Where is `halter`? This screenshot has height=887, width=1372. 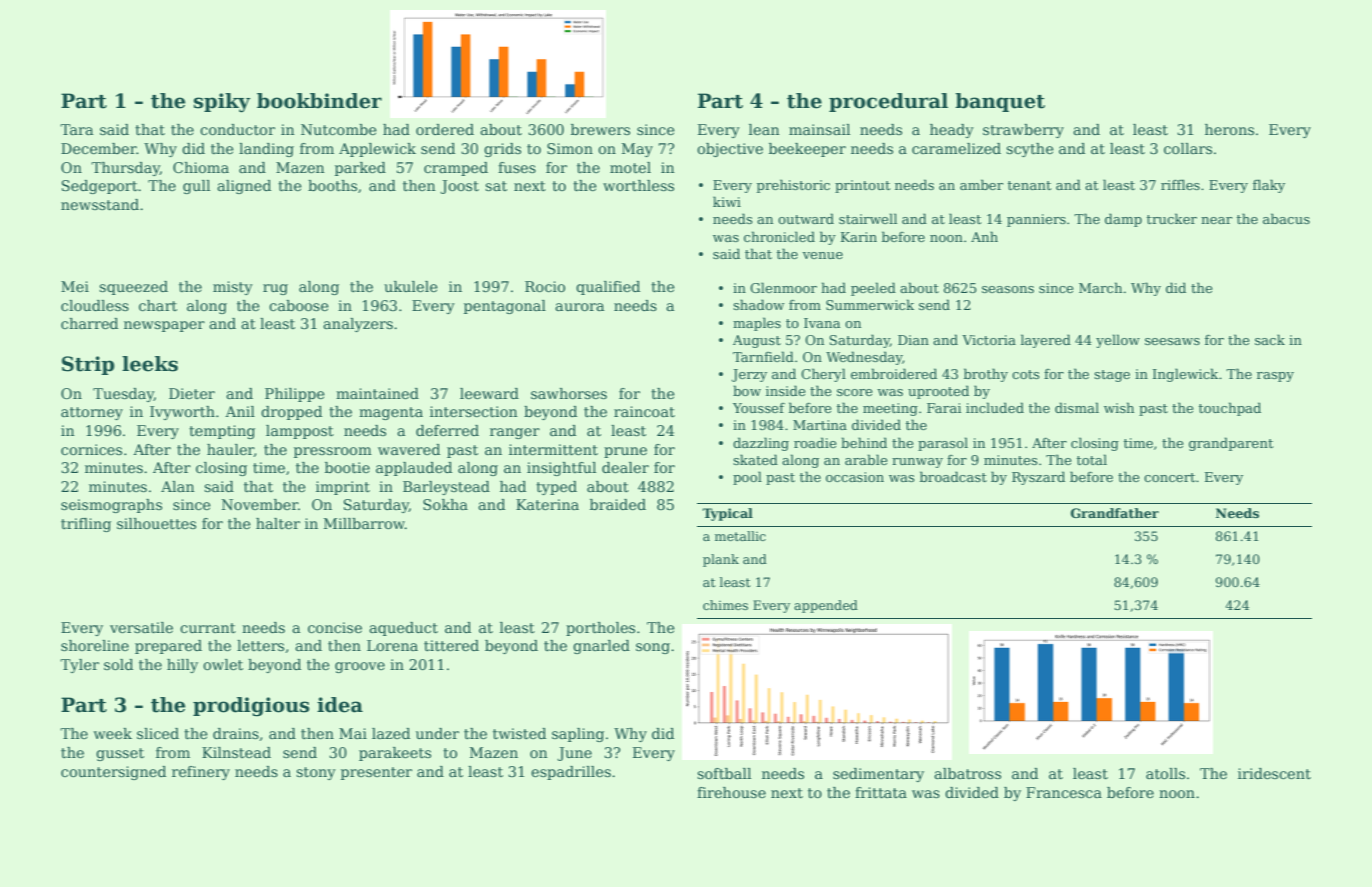
halter is located at coordinates (278, 523).
